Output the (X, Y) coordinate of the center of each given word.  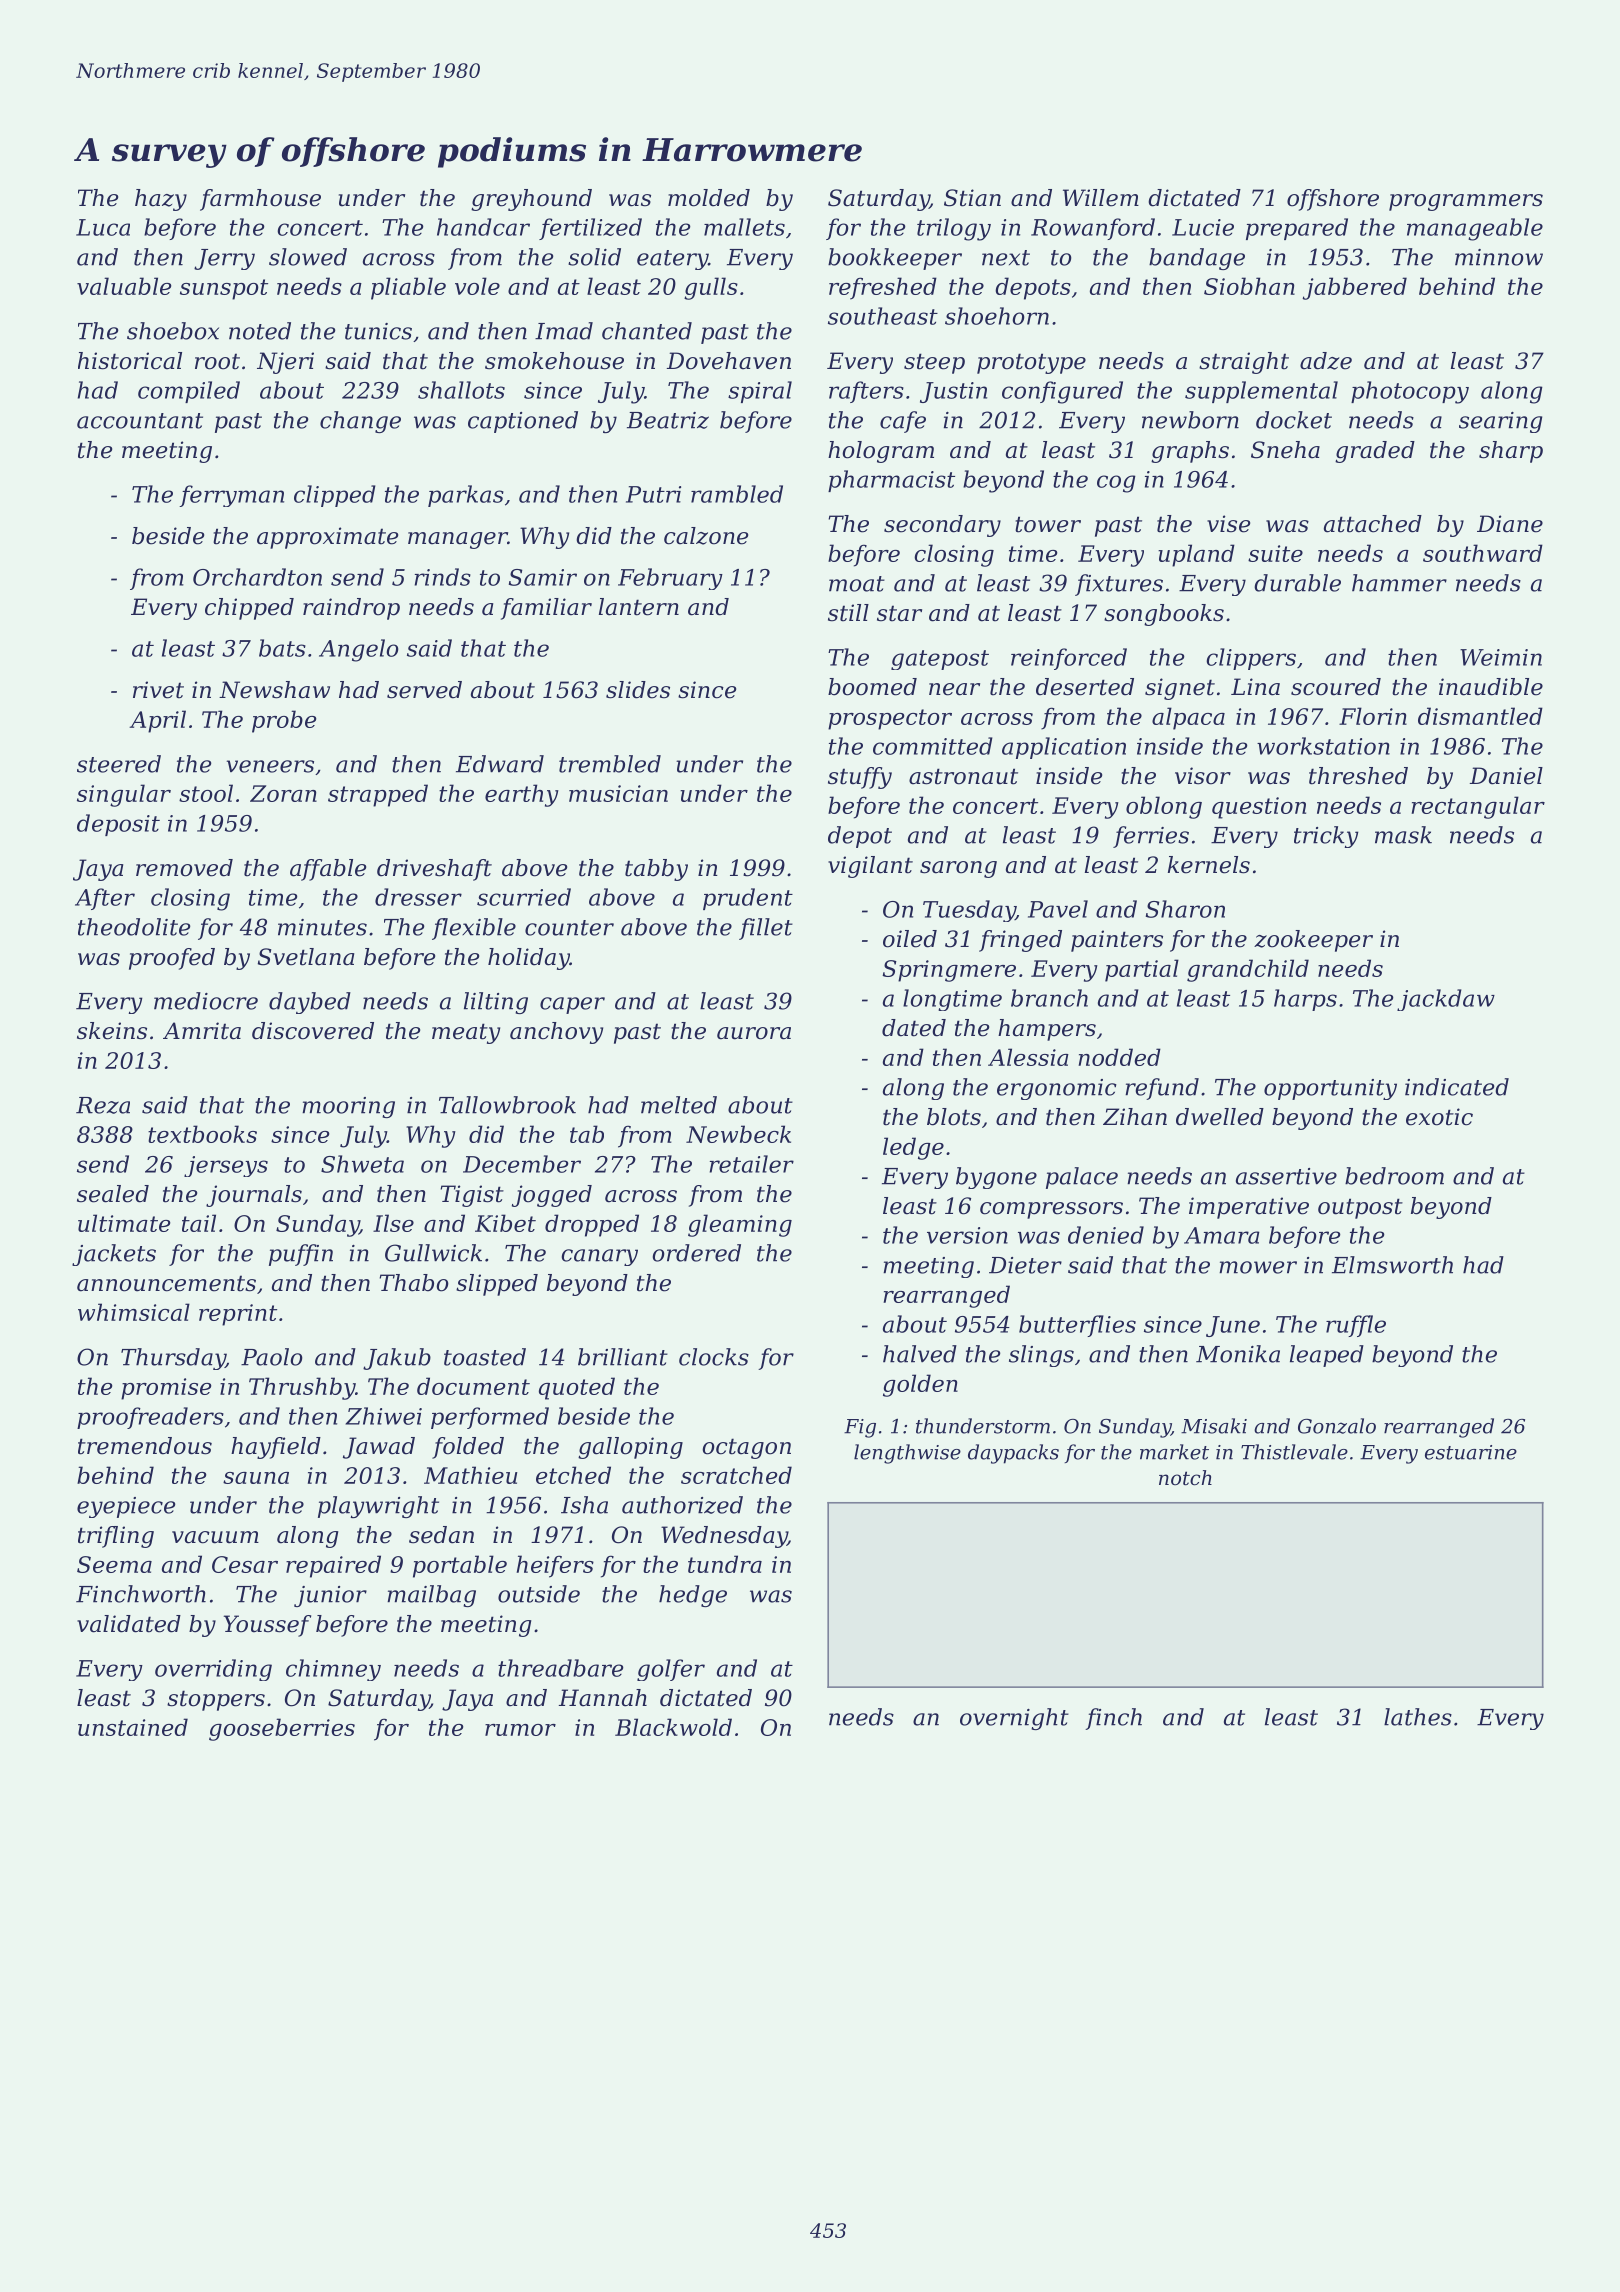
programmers (1466, 202)
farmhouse (260, 200)
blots (954, 1117)
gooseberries (282, 1729)
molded (709, 198)
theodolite (134, 927)
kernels (1209, 865)
